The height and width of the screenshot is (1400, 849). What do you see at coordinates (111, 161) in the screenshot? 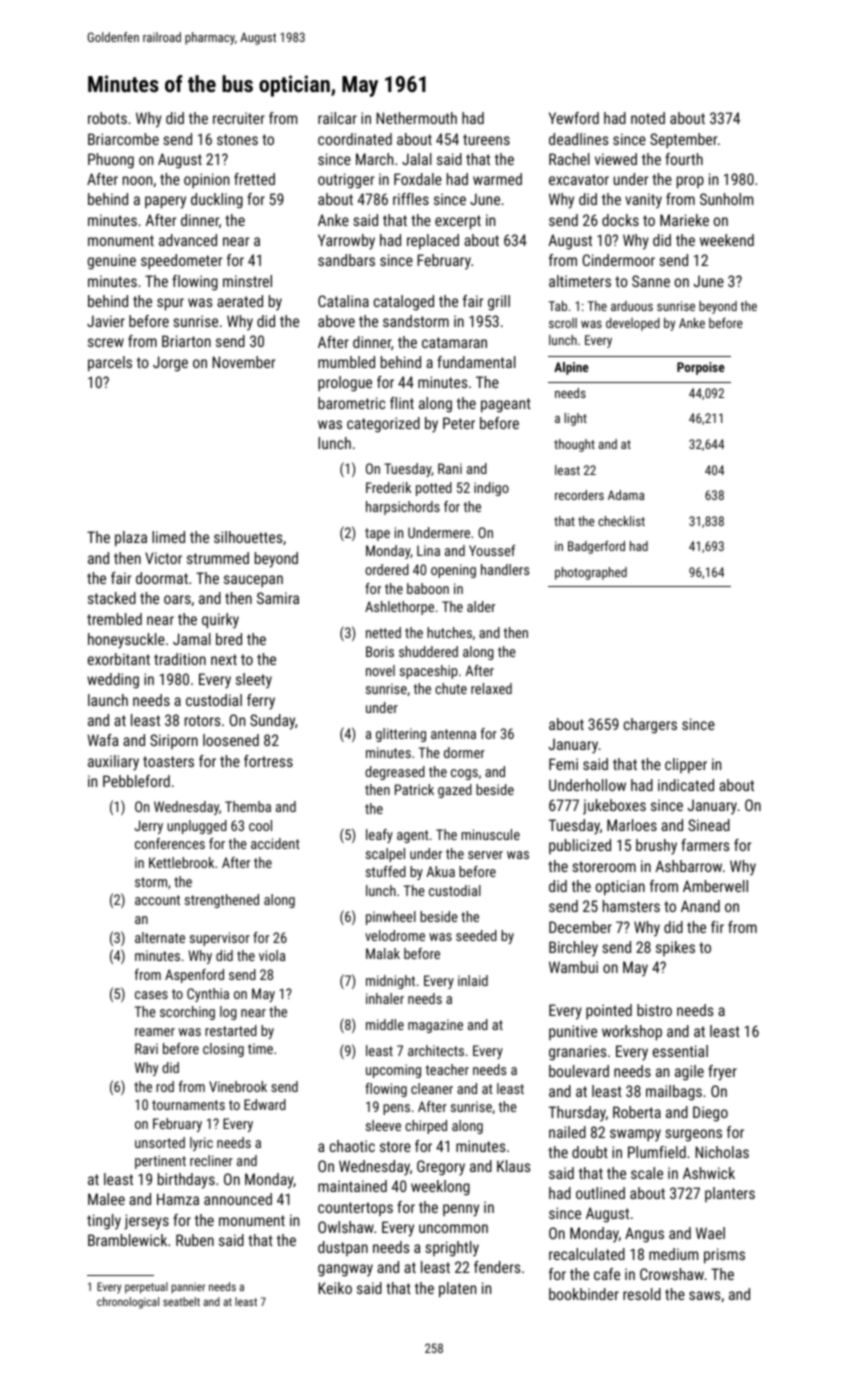
I see `Phuong` at bounding box center [111, 161].
